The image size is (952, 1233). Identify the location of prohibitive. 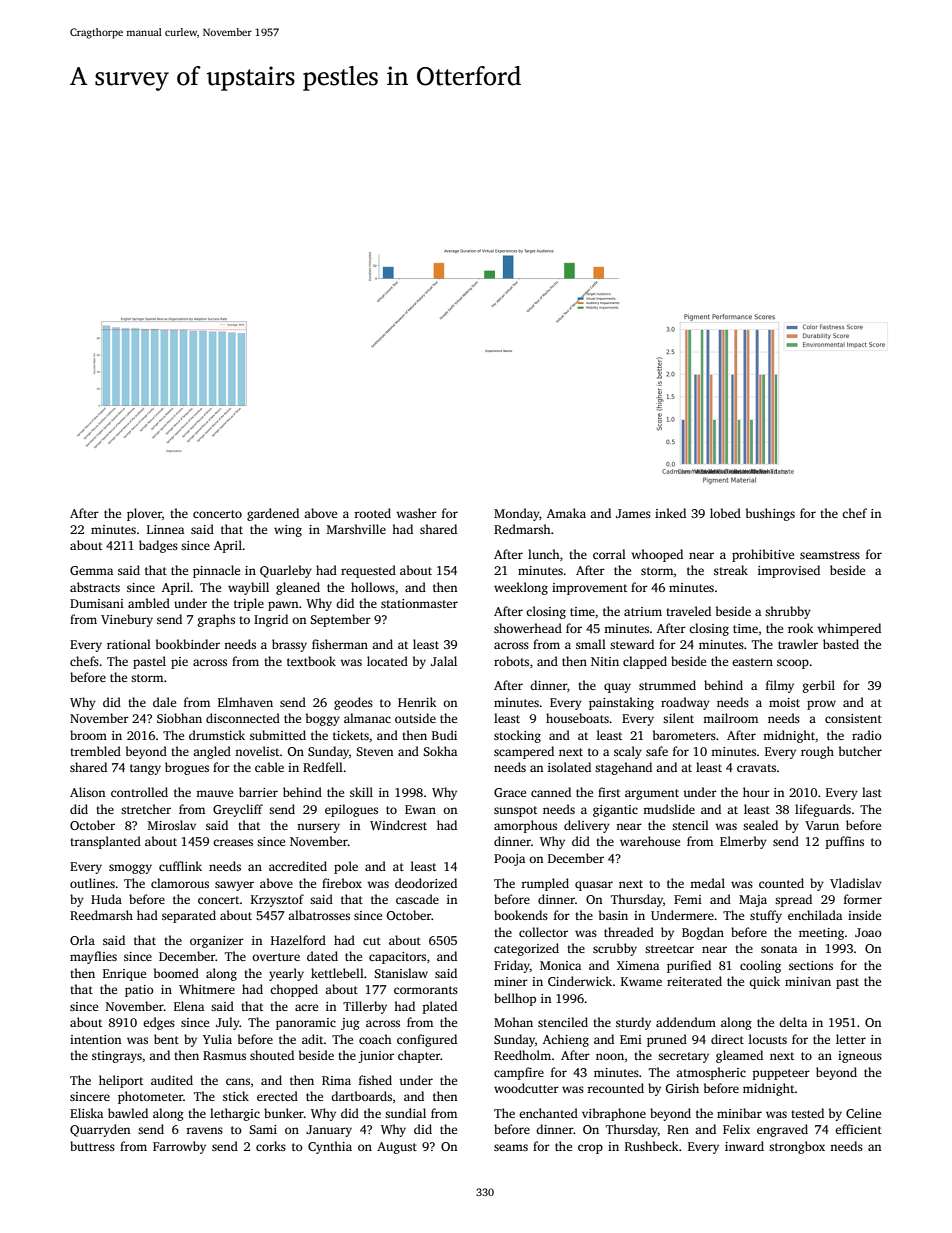
(763, 555).
